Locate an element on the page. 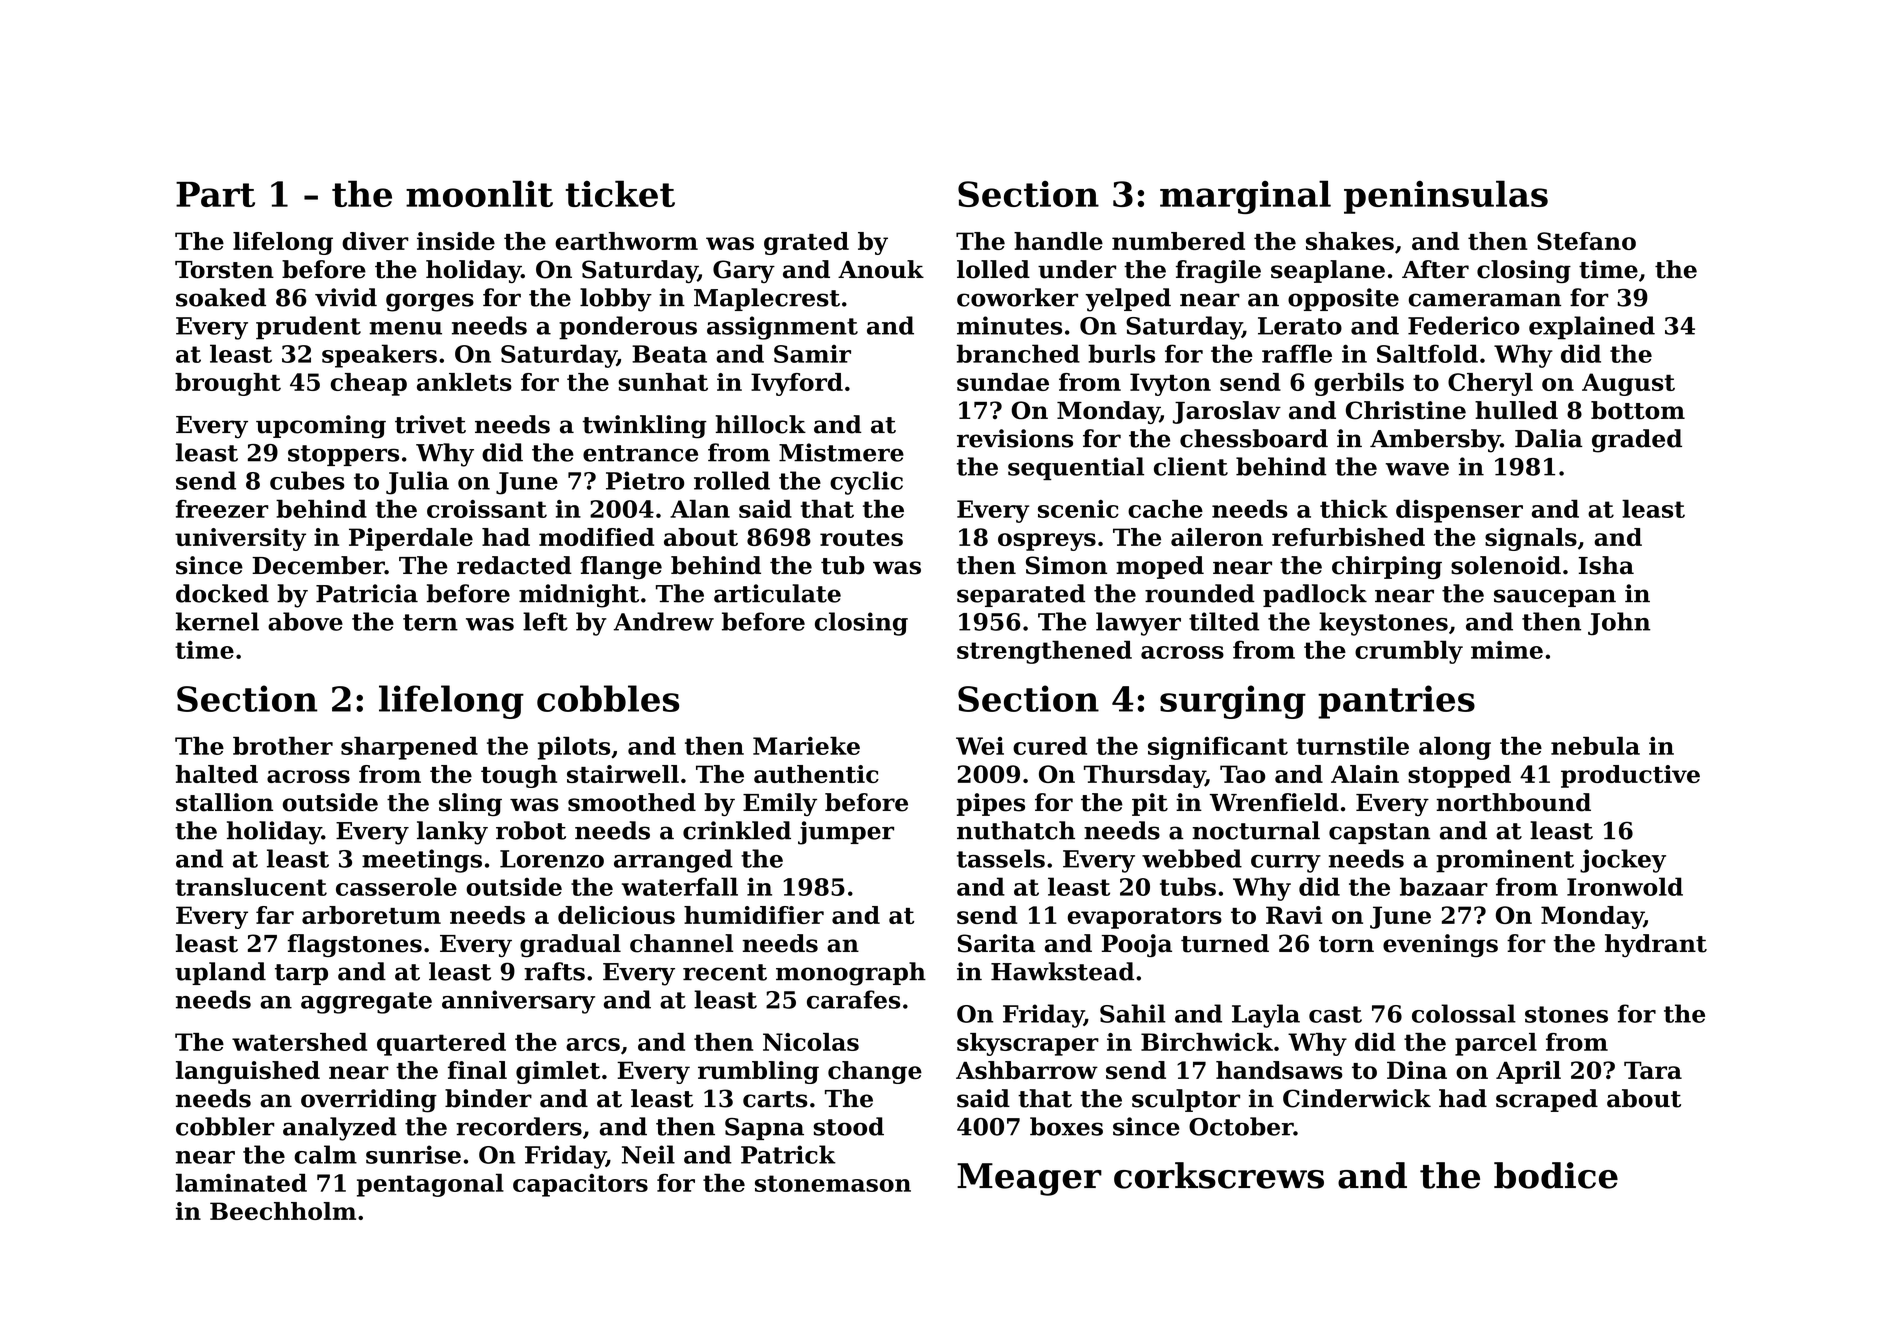 This image has height=1332, width=1883. Thursday is located at coordinates (1144, 776).
